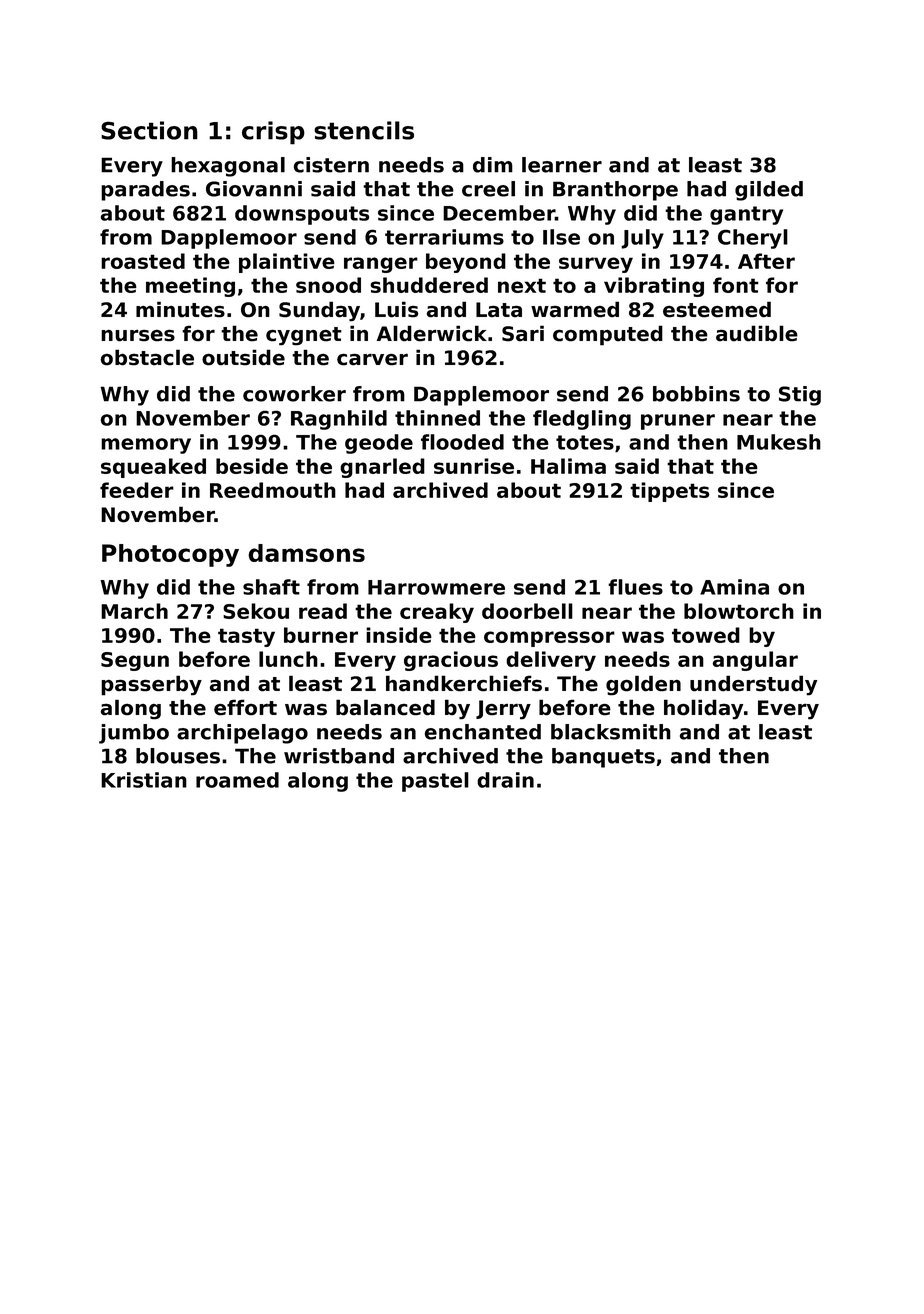  I want to click on plaintive, so click(287, 263).
